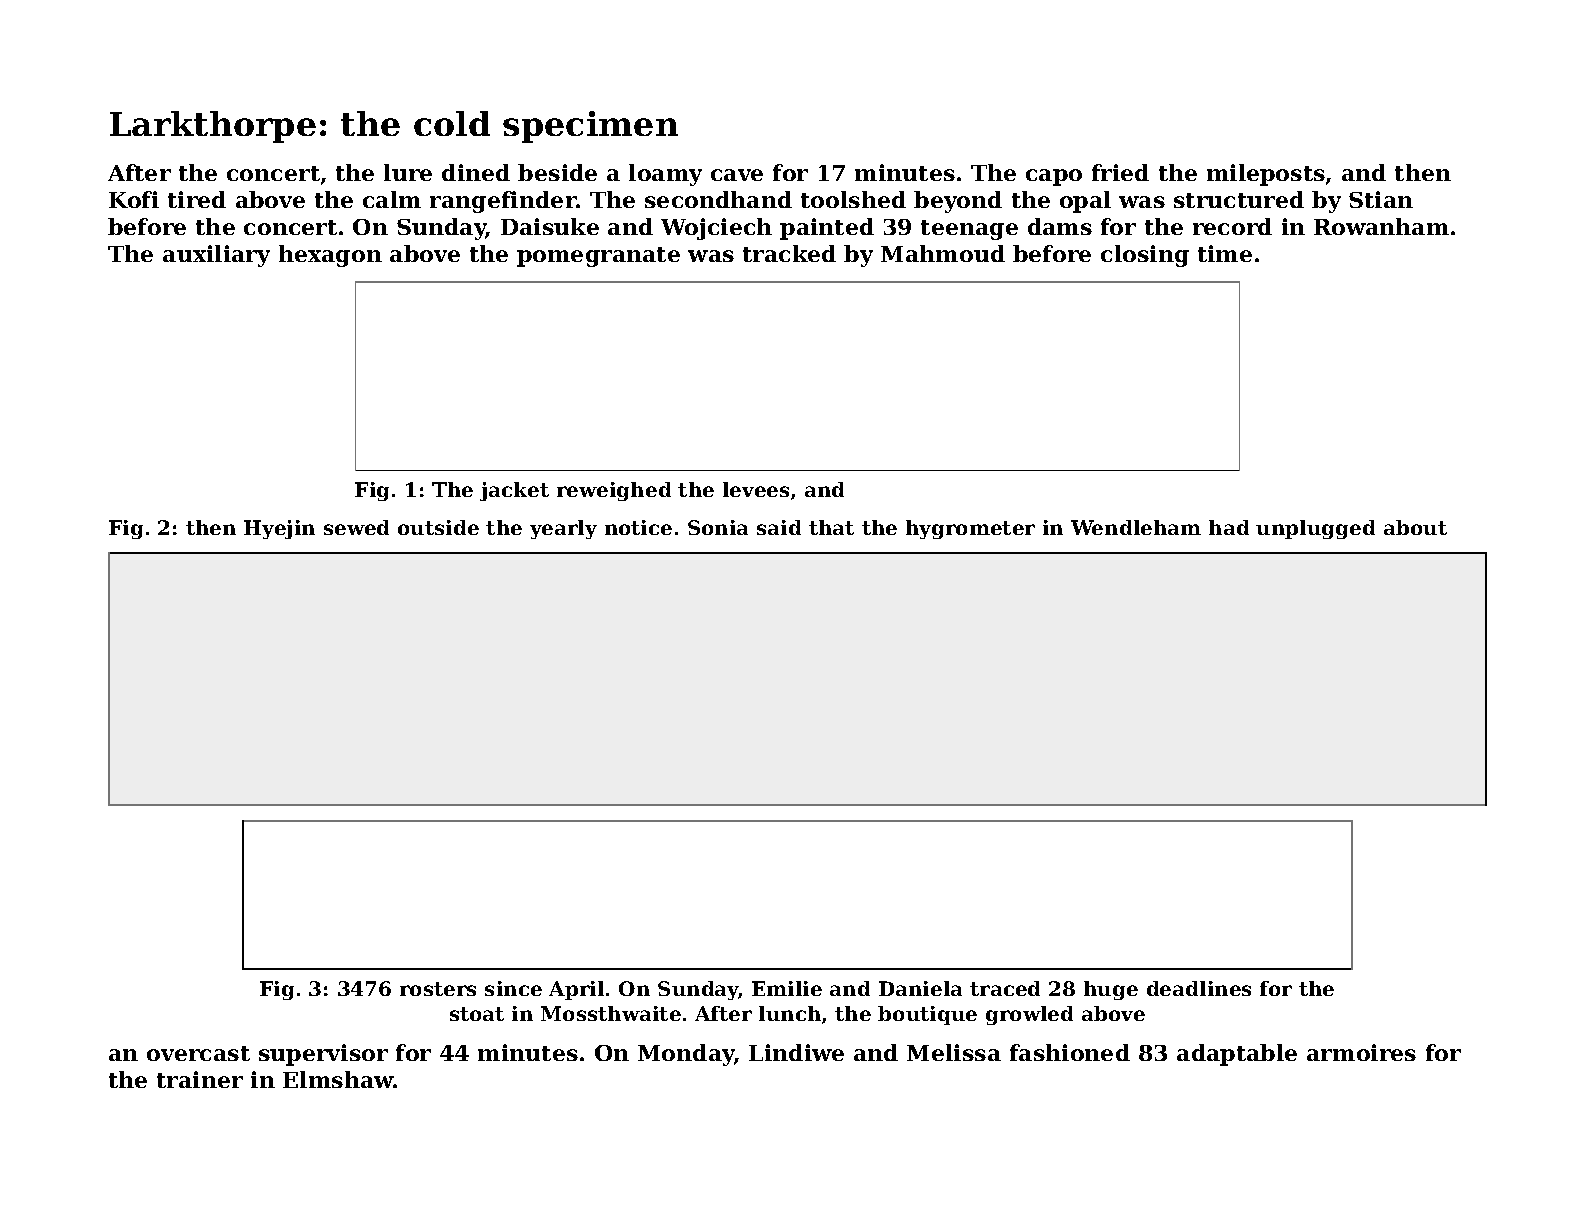  What do you see at coordinates (1229, 527) in the page?
I see `had` at bounding box center [1229, 527].
